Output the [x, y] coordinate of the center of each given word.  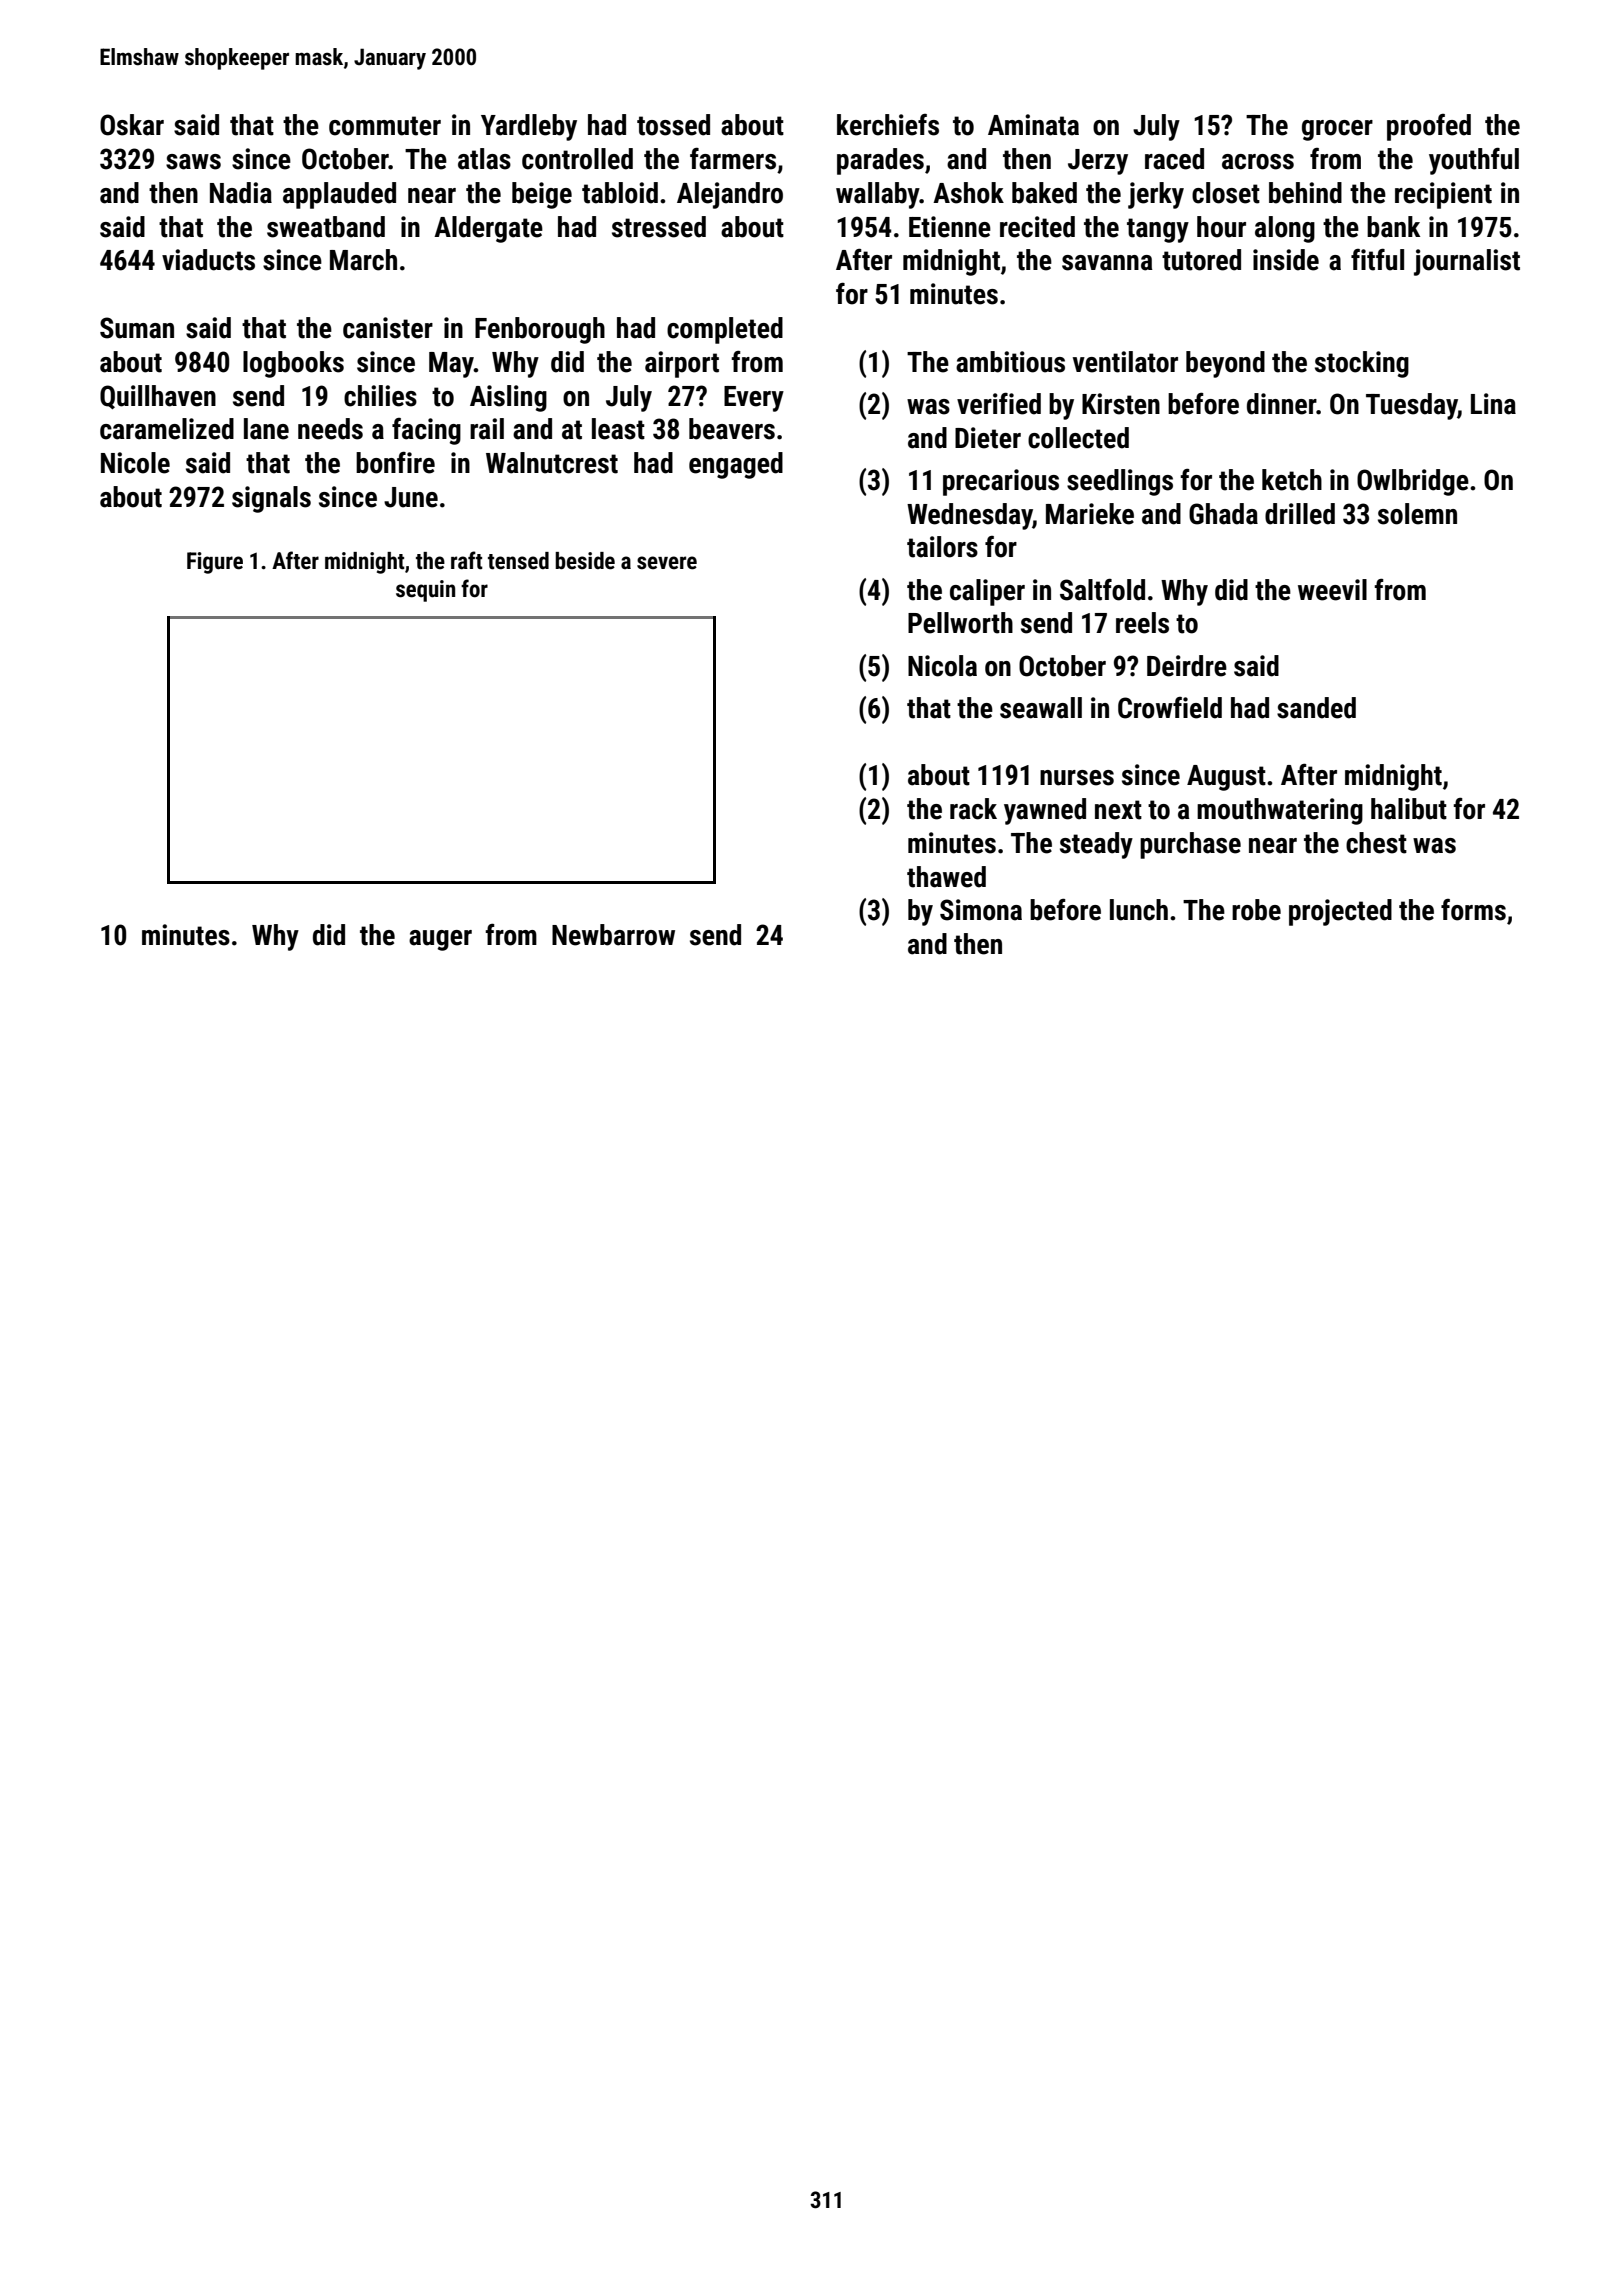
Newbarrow [613, 935]
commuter [385, 126]
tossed [673, 125]
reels [1142, 623]
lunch [1139, 910]
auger [440, 940]
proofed [1429, 127]
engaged [736, 465]
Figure [215, 563]
